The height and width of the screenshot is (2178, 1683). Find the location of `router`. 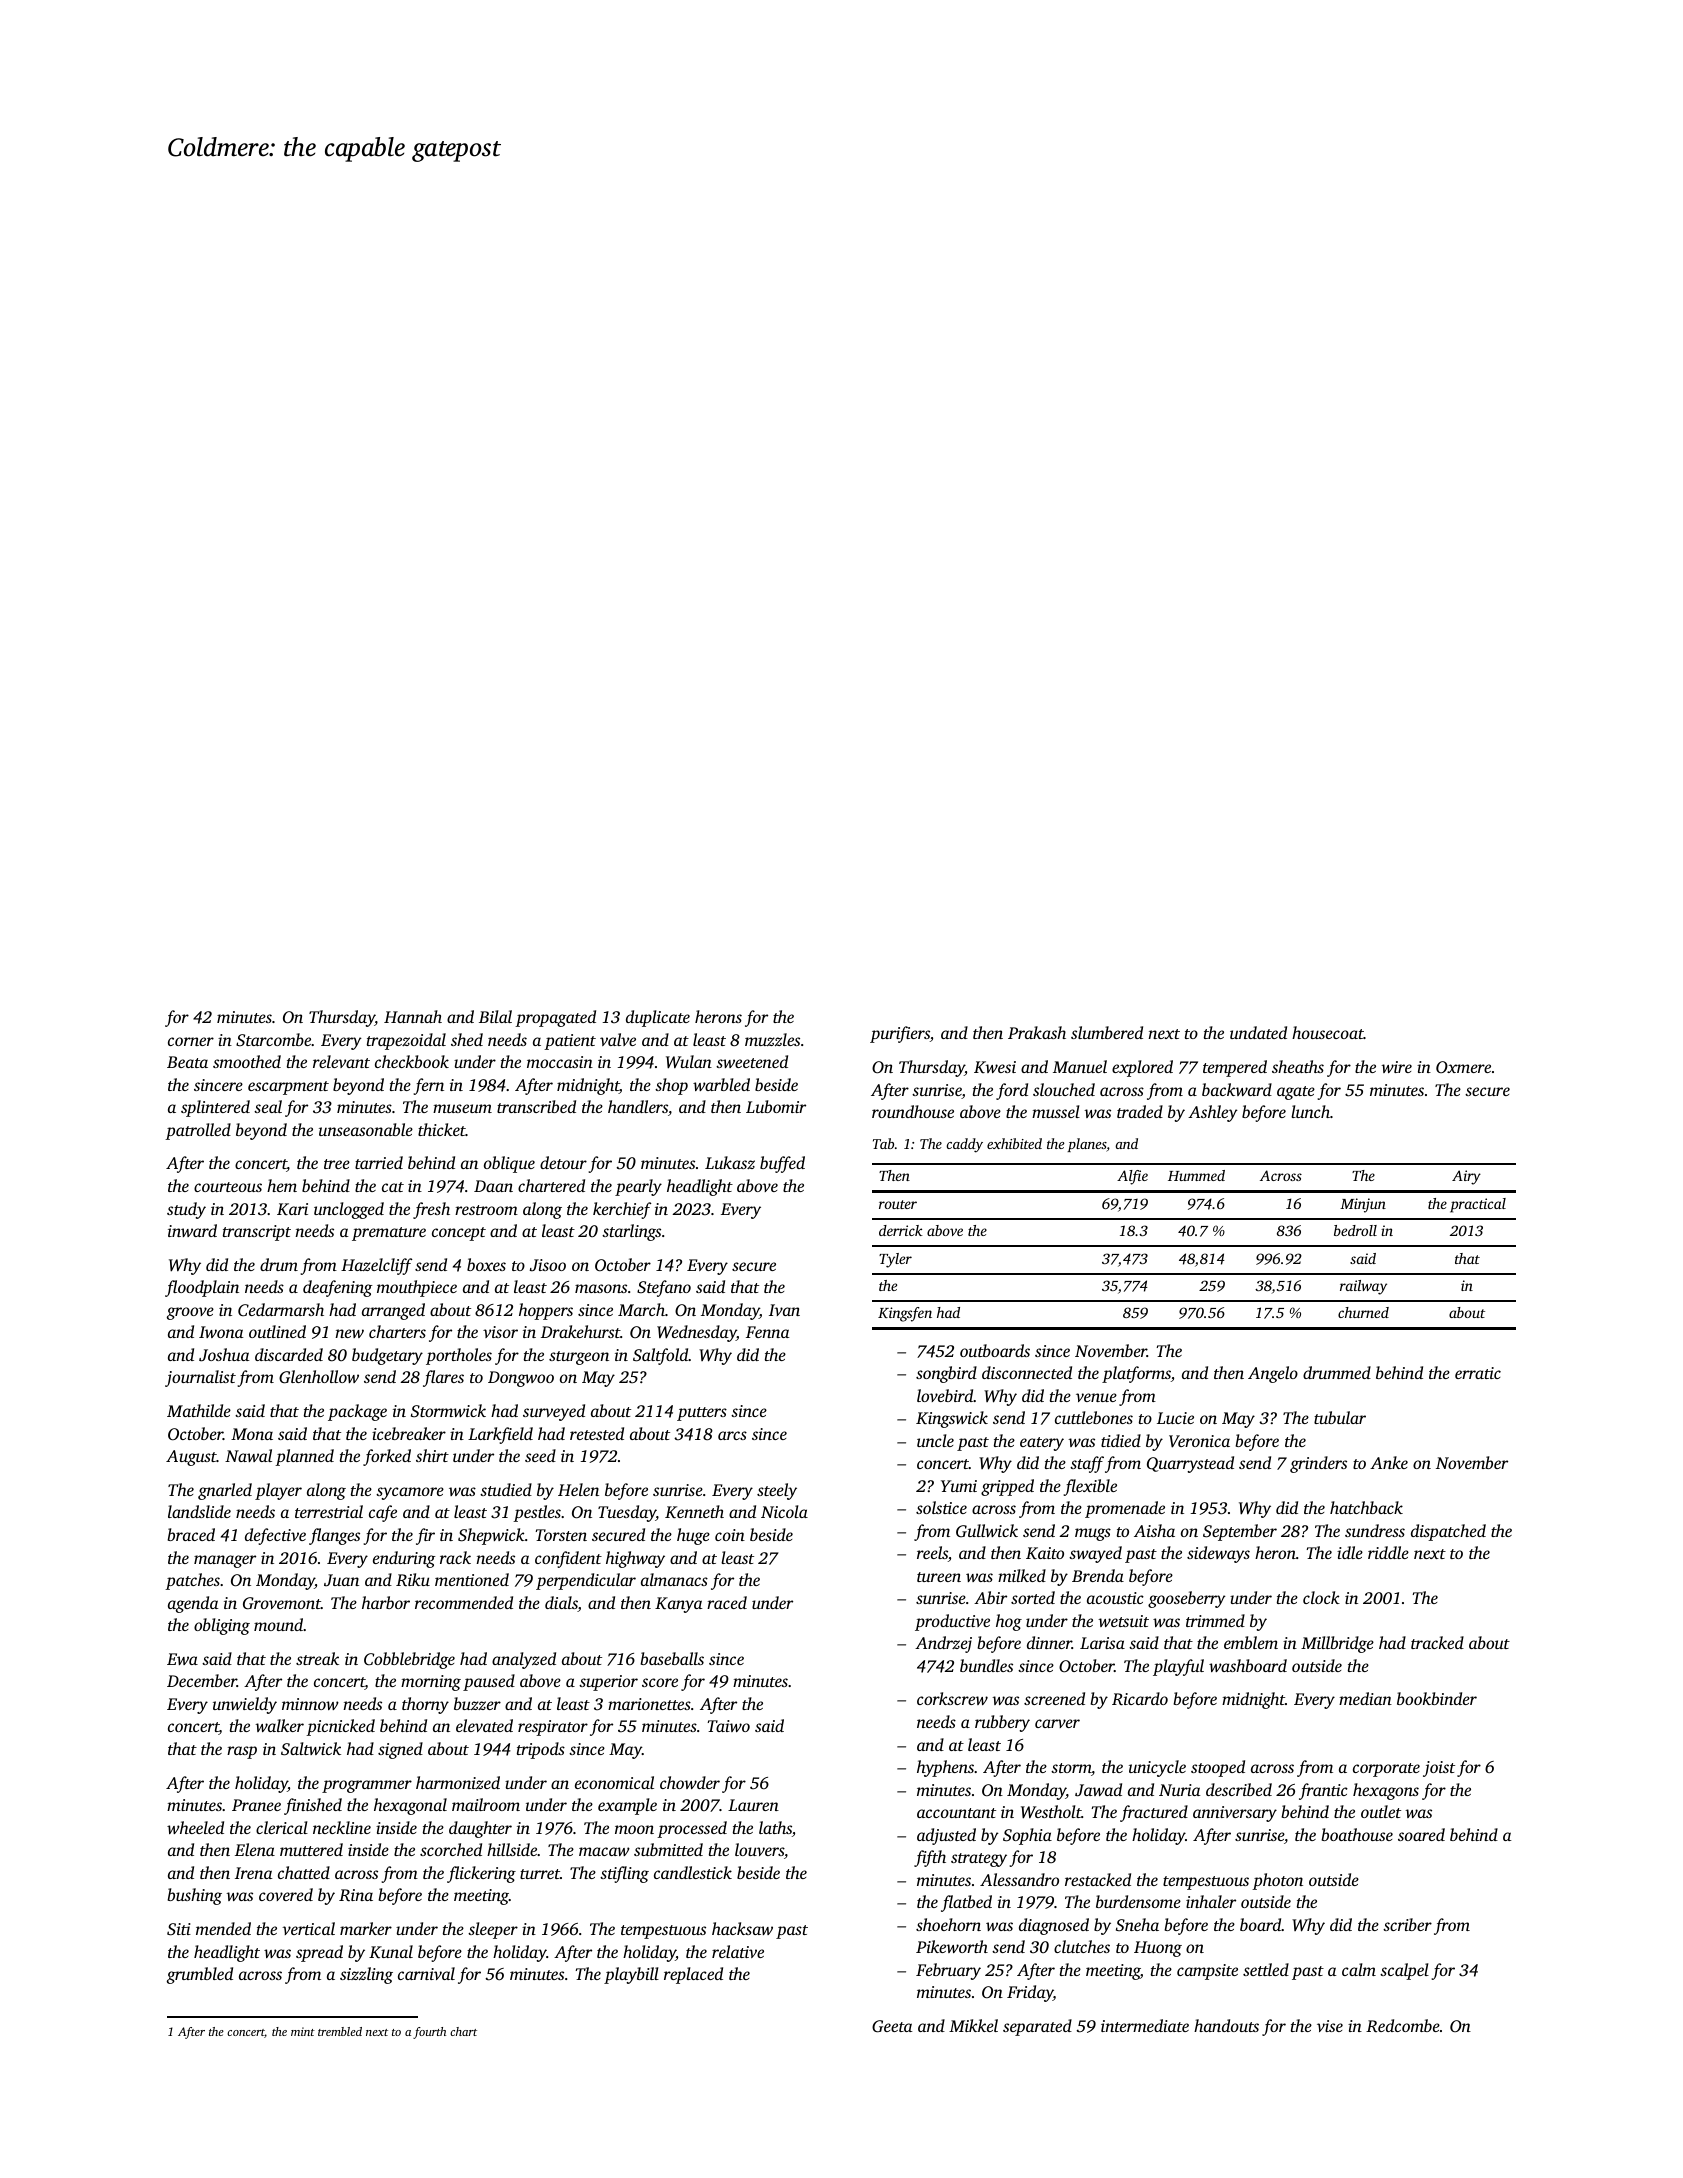

router is located at coordinates (898, 1204).
